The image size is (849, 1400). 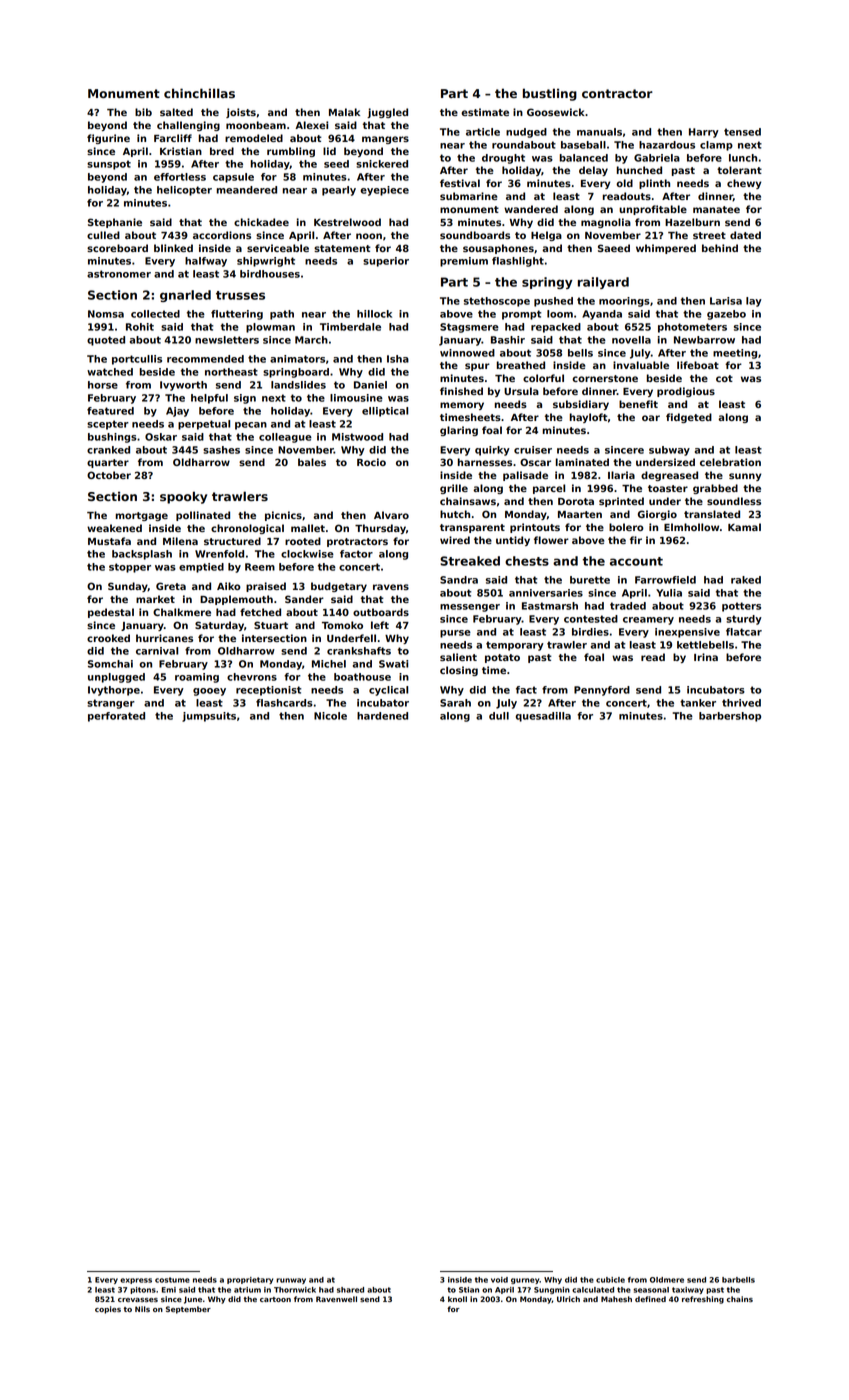 What do you see at coordinates (730, 717) in the page?
I see `barbershop` at bounding box center [730, 717].
